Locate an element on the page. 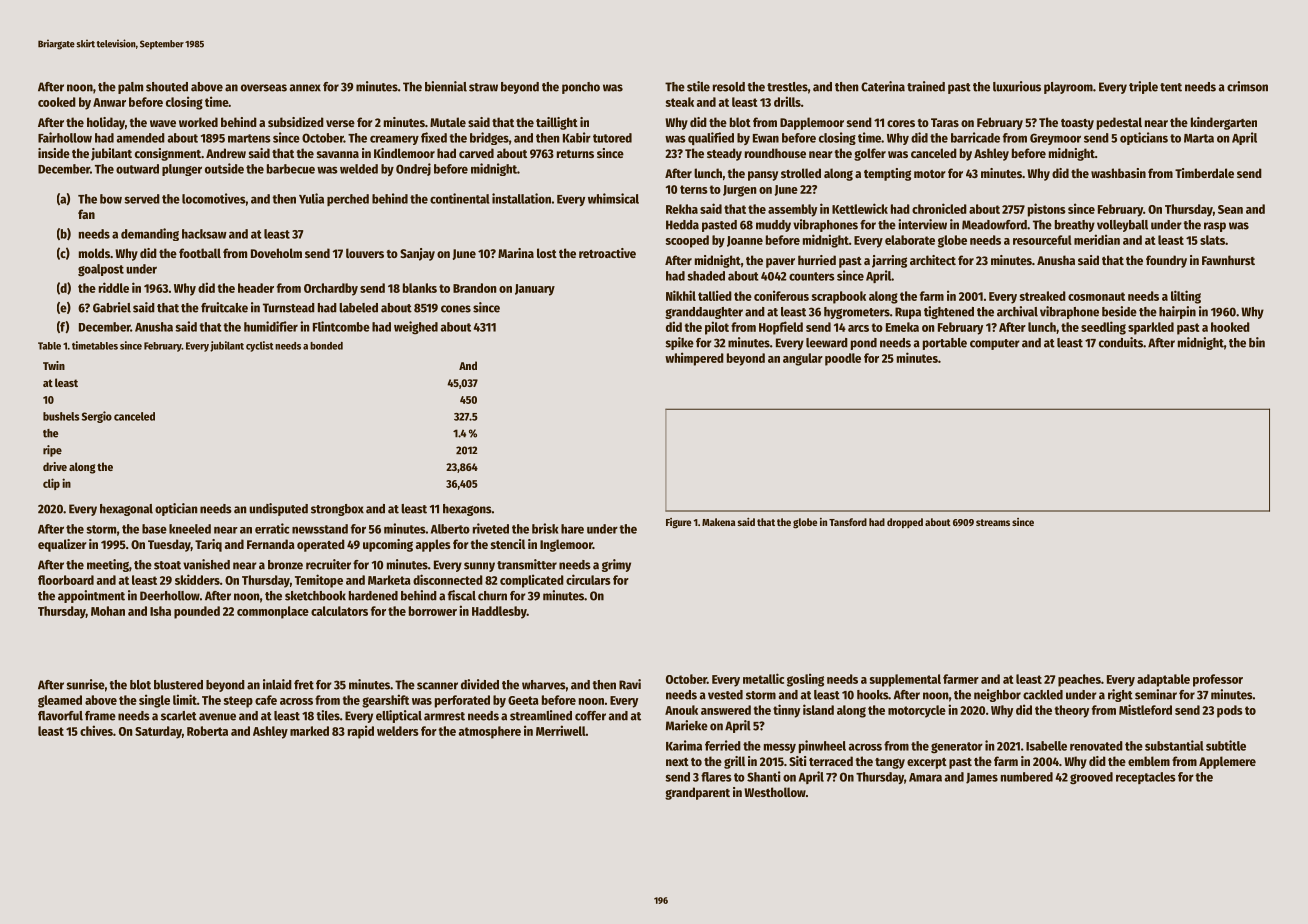 The height and width of the document is (924, 1308). palm is located at coordinates (130, 88).
